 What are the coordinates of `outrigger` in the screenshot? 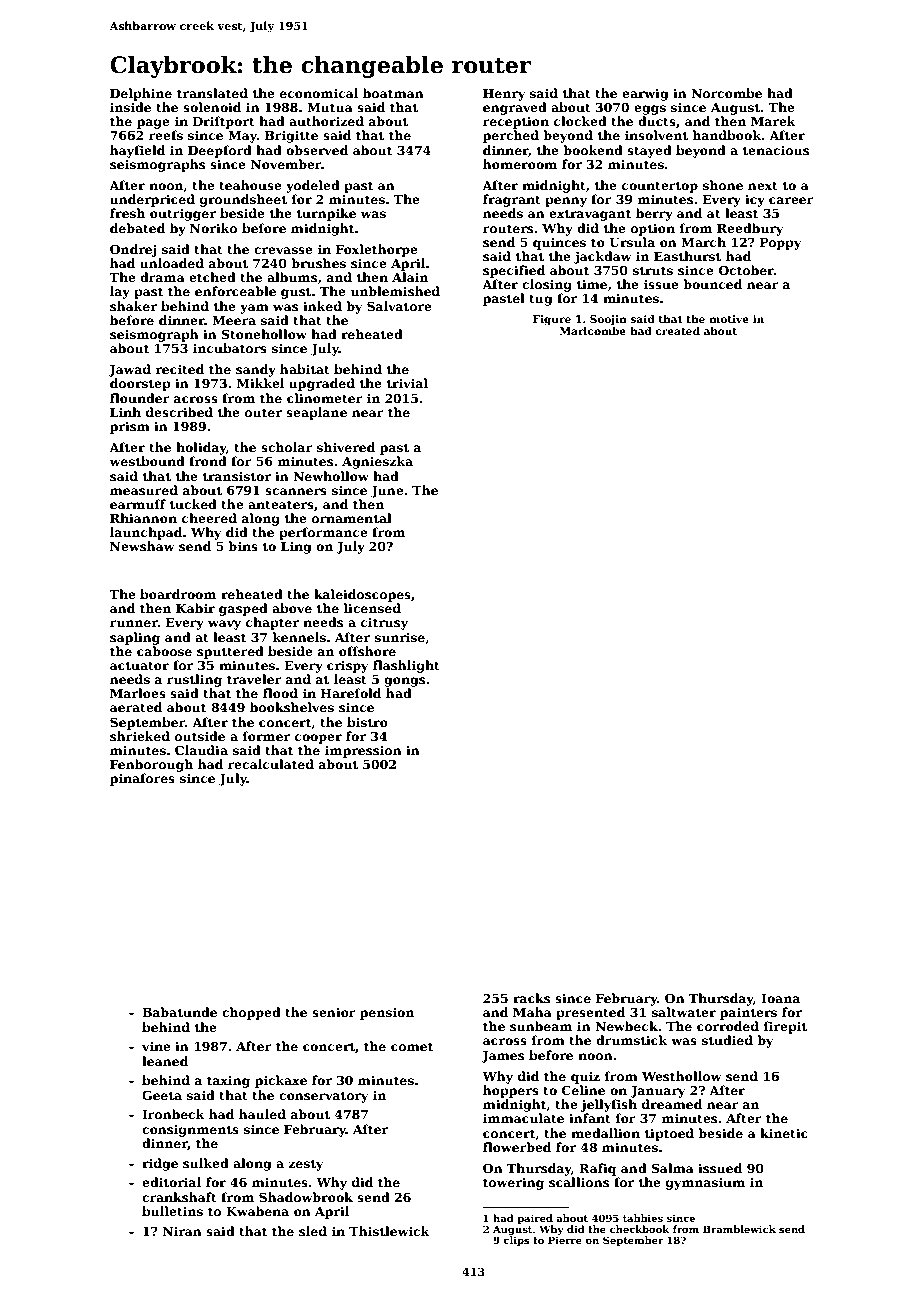 It's located at (183, 214).
